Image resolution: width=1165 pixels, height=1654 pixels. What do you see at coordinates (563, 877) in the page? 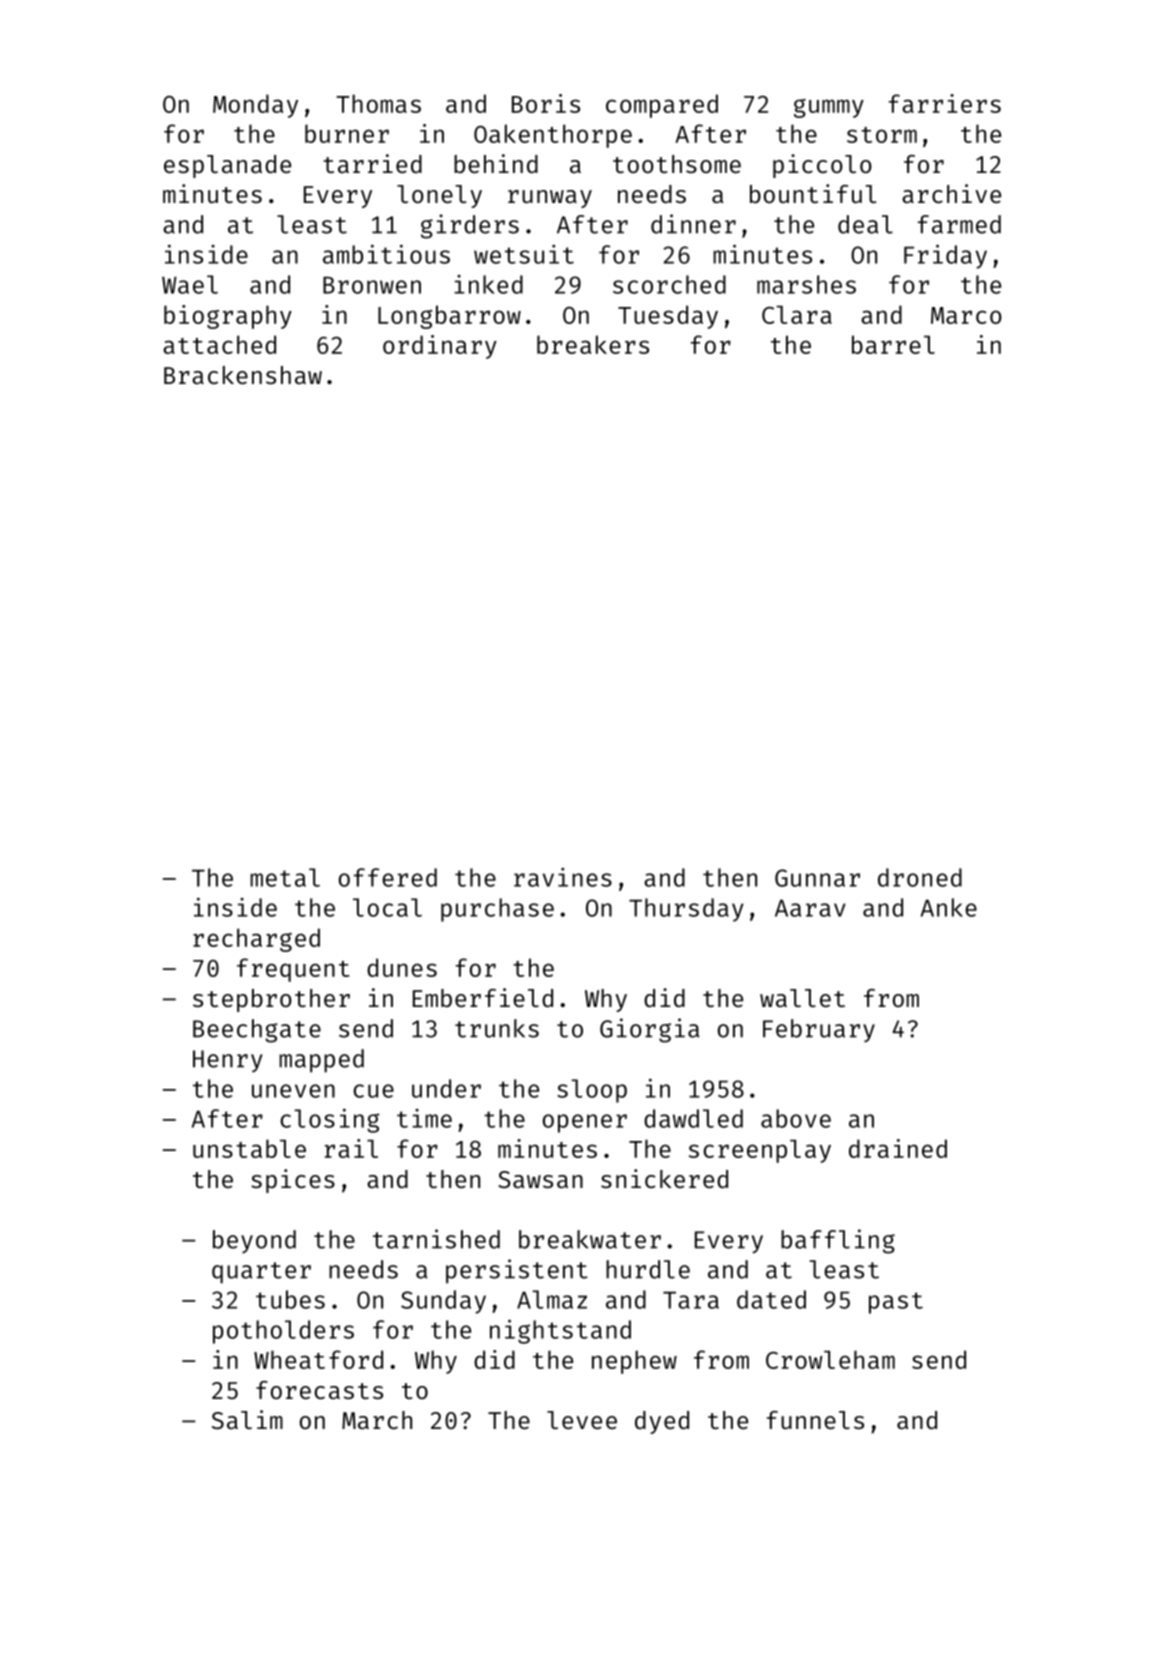
I see `ravines` at bounding box center [563, 877].
